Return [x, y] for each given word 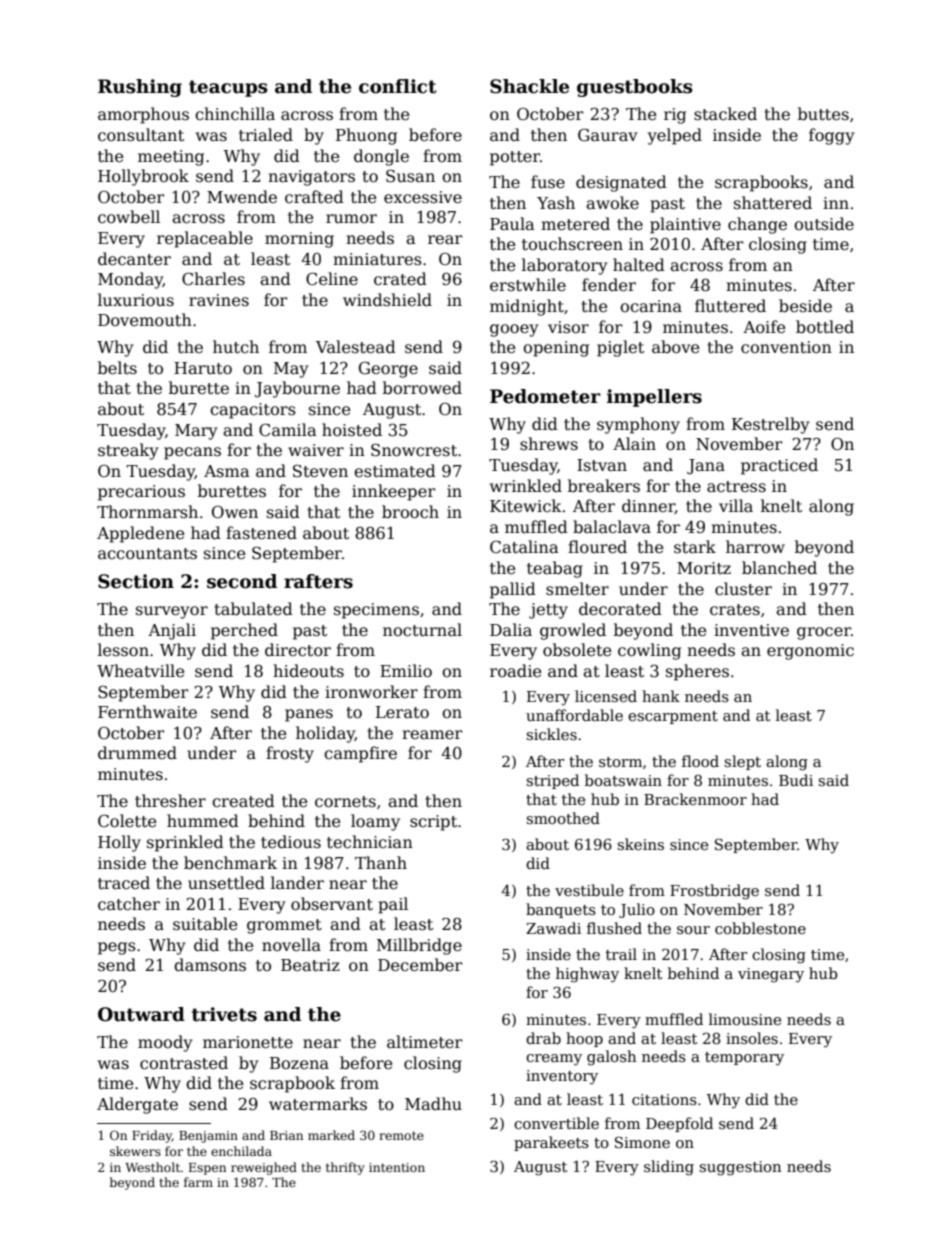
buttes [823, 114]
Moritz [704, 568]
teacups [228, 88]
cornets [345, 802]
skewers [135, 1151]
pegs [117, 948]
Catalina [524, 546]
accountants [147, 554]
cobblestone [760, 928]
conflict [398, 86]
